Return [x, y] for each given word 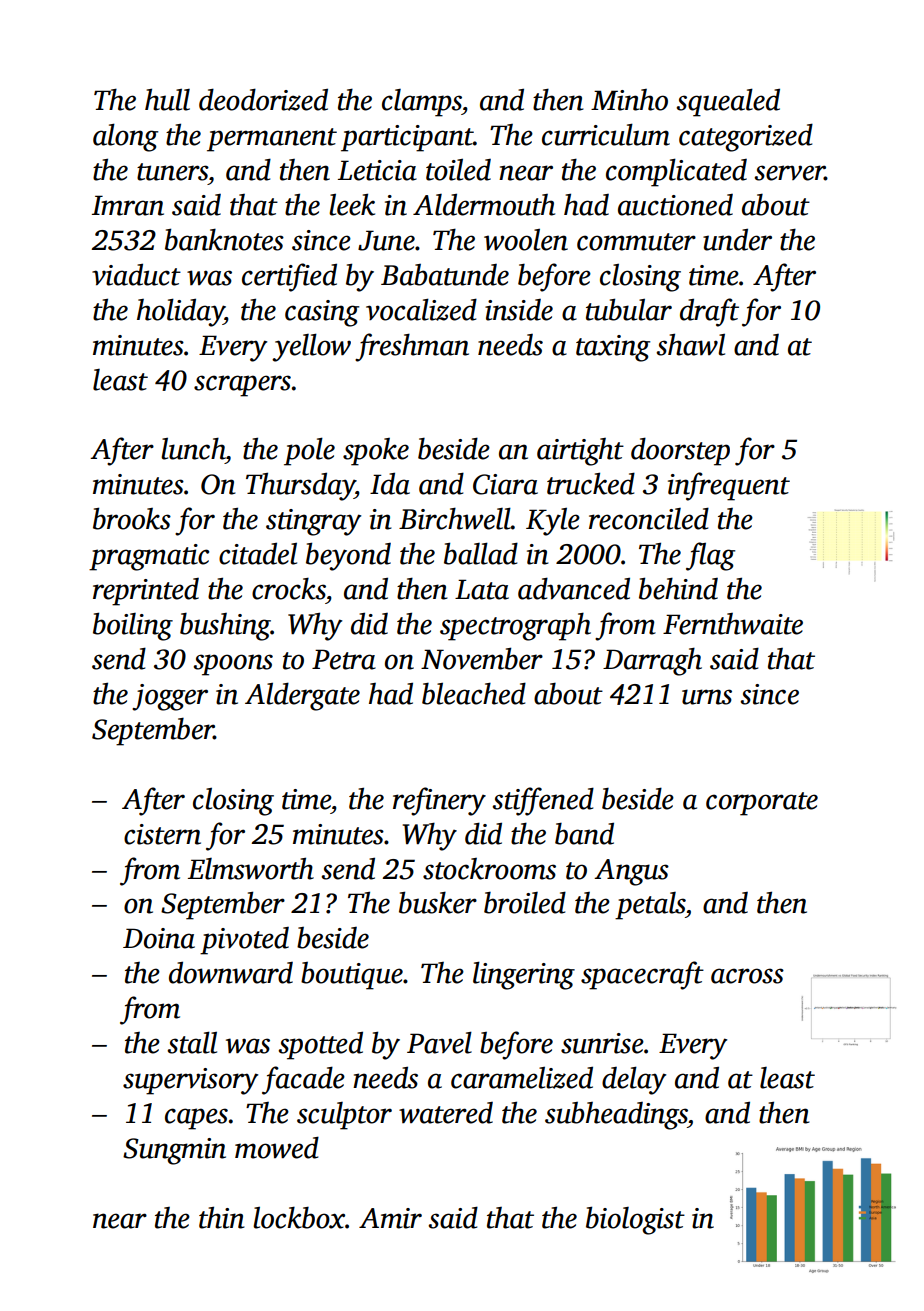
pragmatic [149, 557]
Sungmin [174, 1151]
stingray [313, 522]
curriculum [606, 134]
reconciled [649, 518]
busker [438, 902]
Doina [159, 938]
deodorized [263, 99]
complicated [676, 172]
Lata [482, 589]
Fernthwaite [733, 624]
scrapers [242, 386]
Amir [390, 1218]
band [584, 833]
